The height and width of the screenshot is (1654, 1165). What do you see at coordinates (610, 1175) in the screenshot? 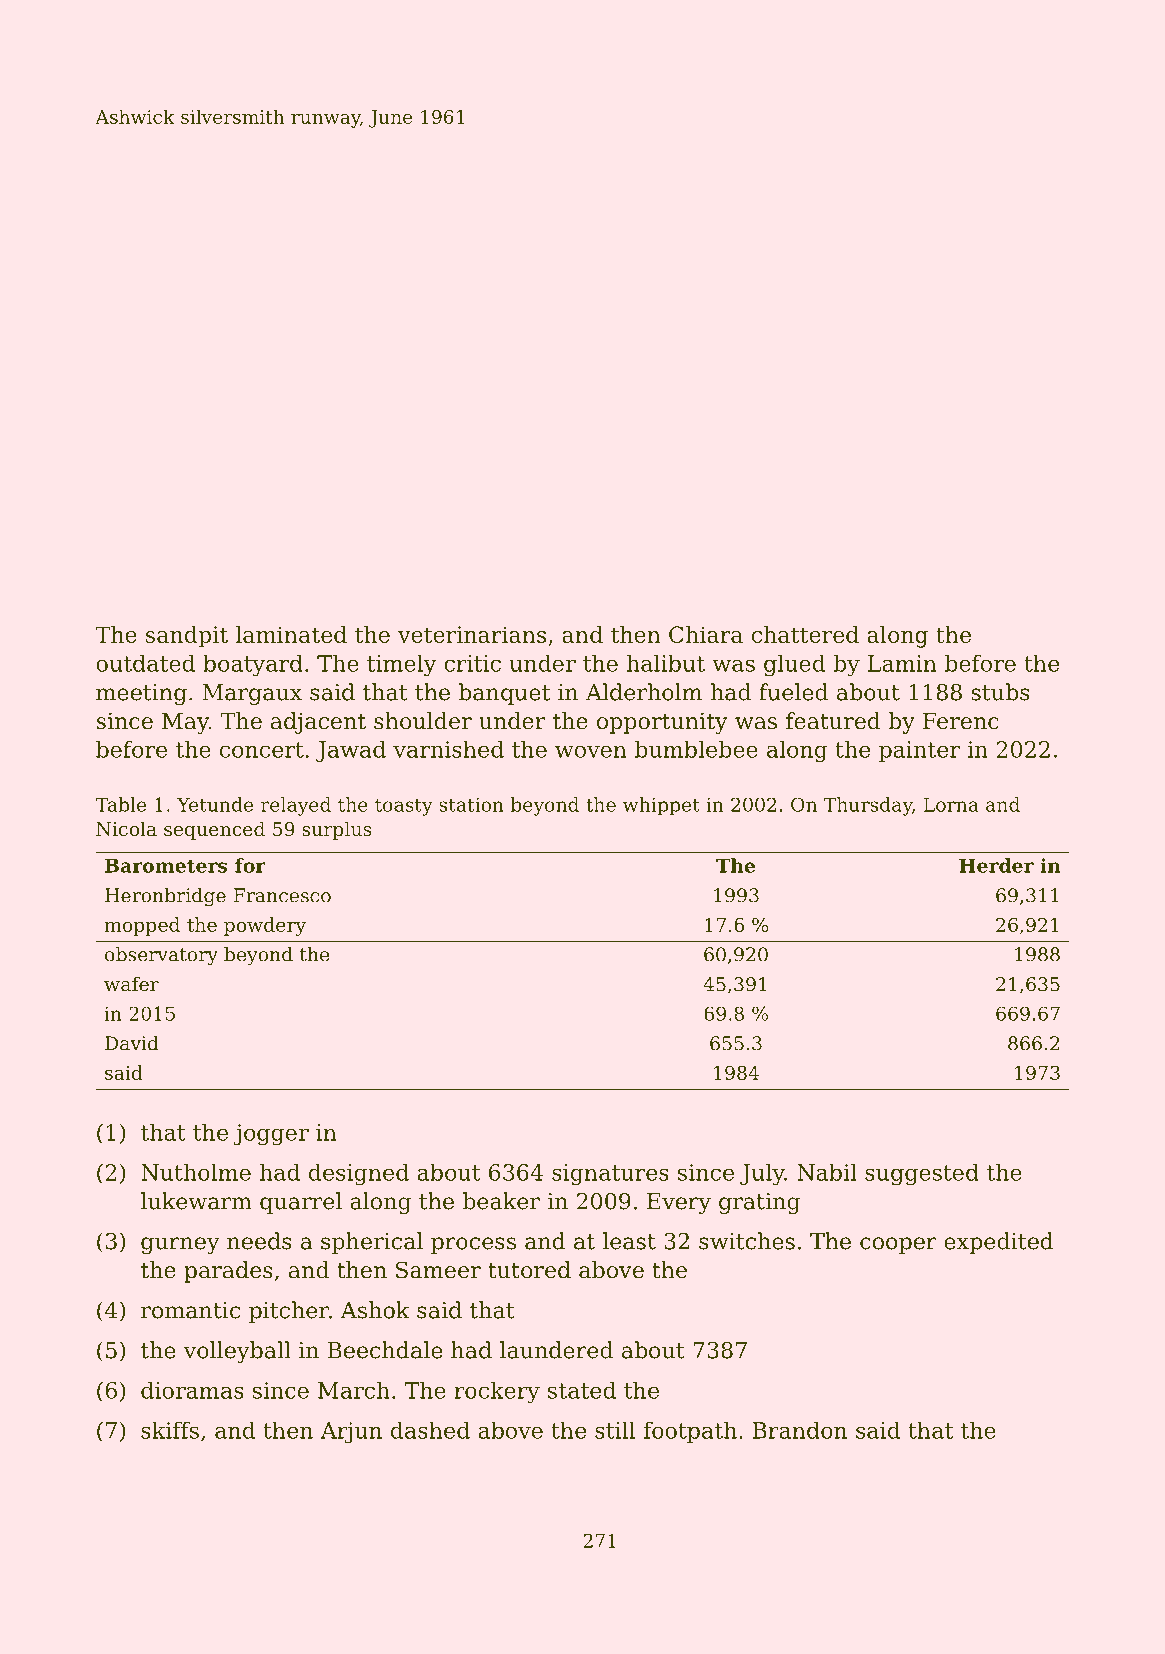
I see `signatures` at bounding box center [610, 1175].
